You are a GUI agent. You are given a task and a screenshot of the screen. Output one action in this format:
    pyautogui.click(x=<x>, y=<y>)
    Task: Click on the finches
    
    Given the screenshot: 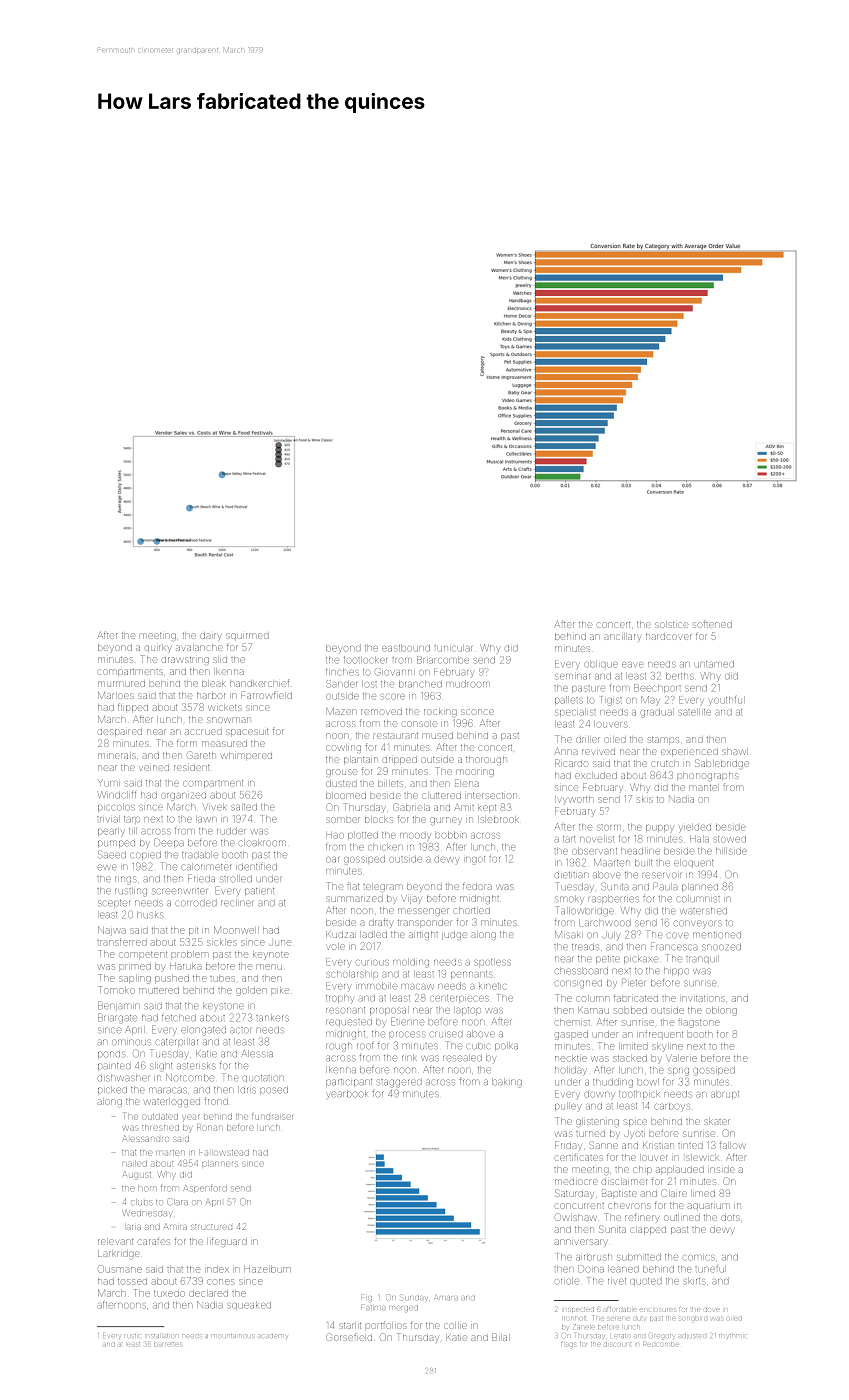 What is the action you would take?
    pyautogui.click(x=342, y=672)
